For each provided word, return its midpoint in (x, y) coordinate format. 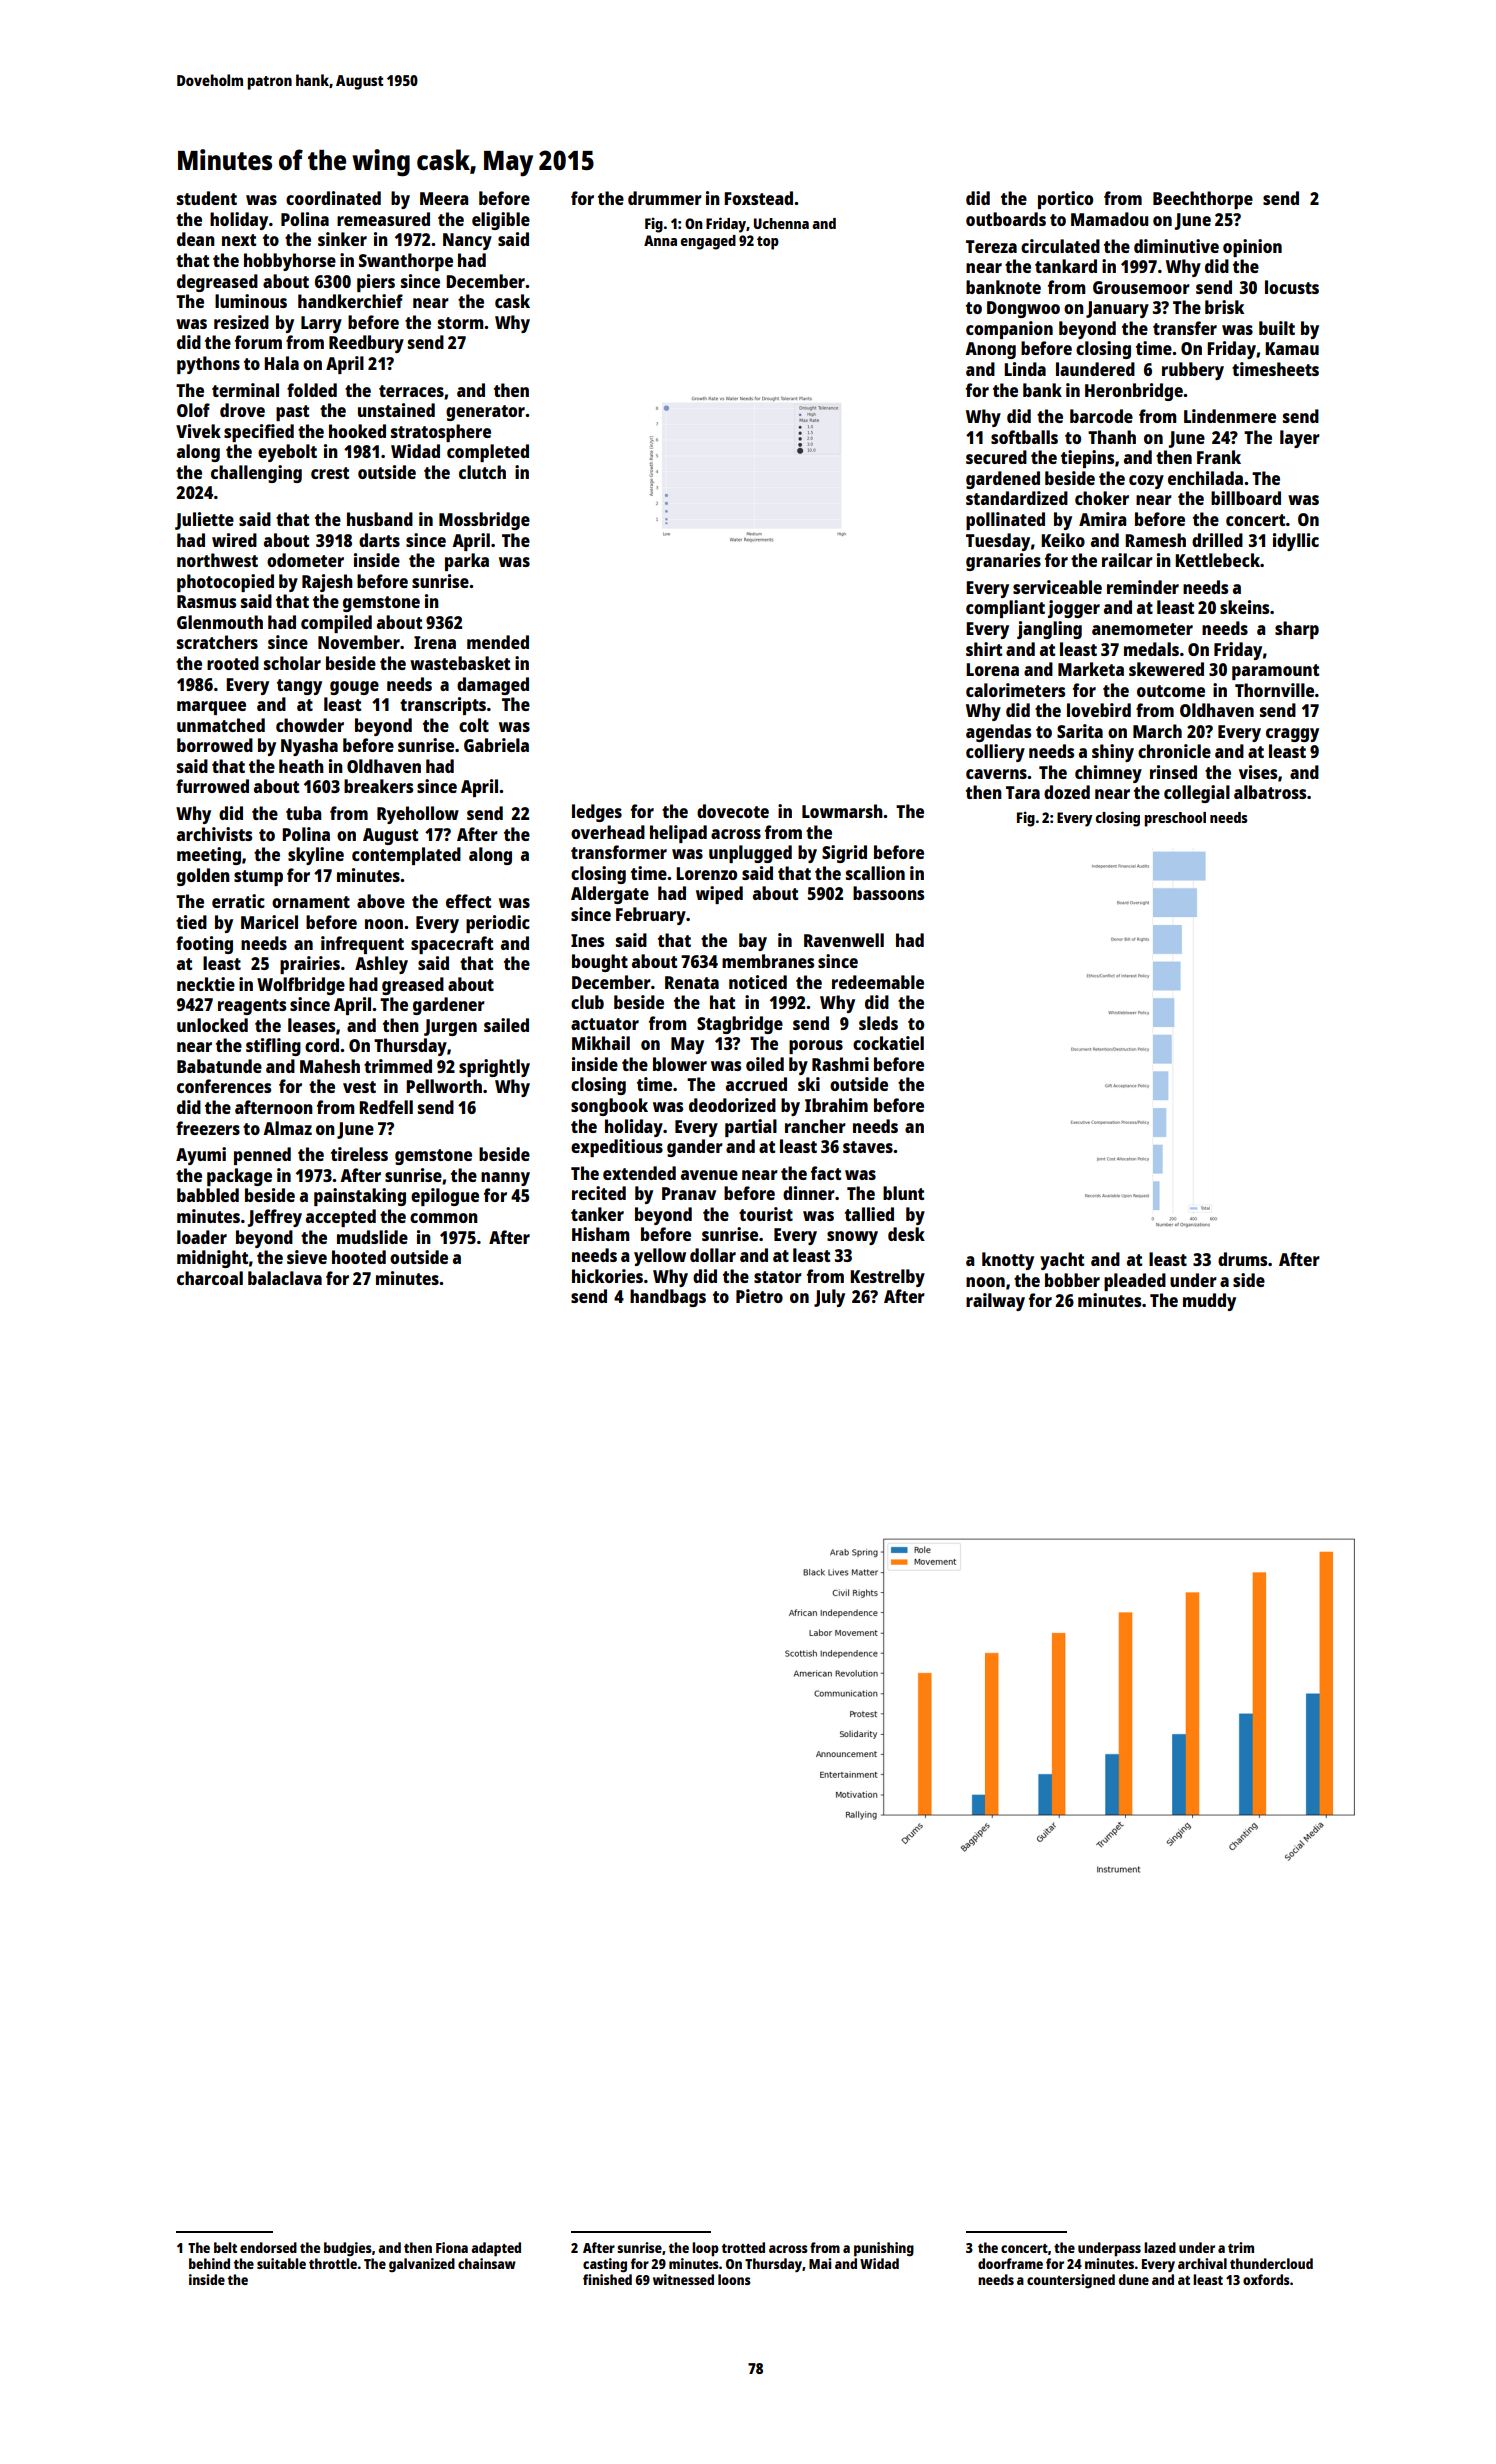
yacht (1062, 1261)
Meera (444, 198)
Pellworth (444, 1086)
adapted (496, 2249)
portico (1065, 200)
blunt (903, 1193)
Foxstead (758, 198)
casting (605, 2265)
